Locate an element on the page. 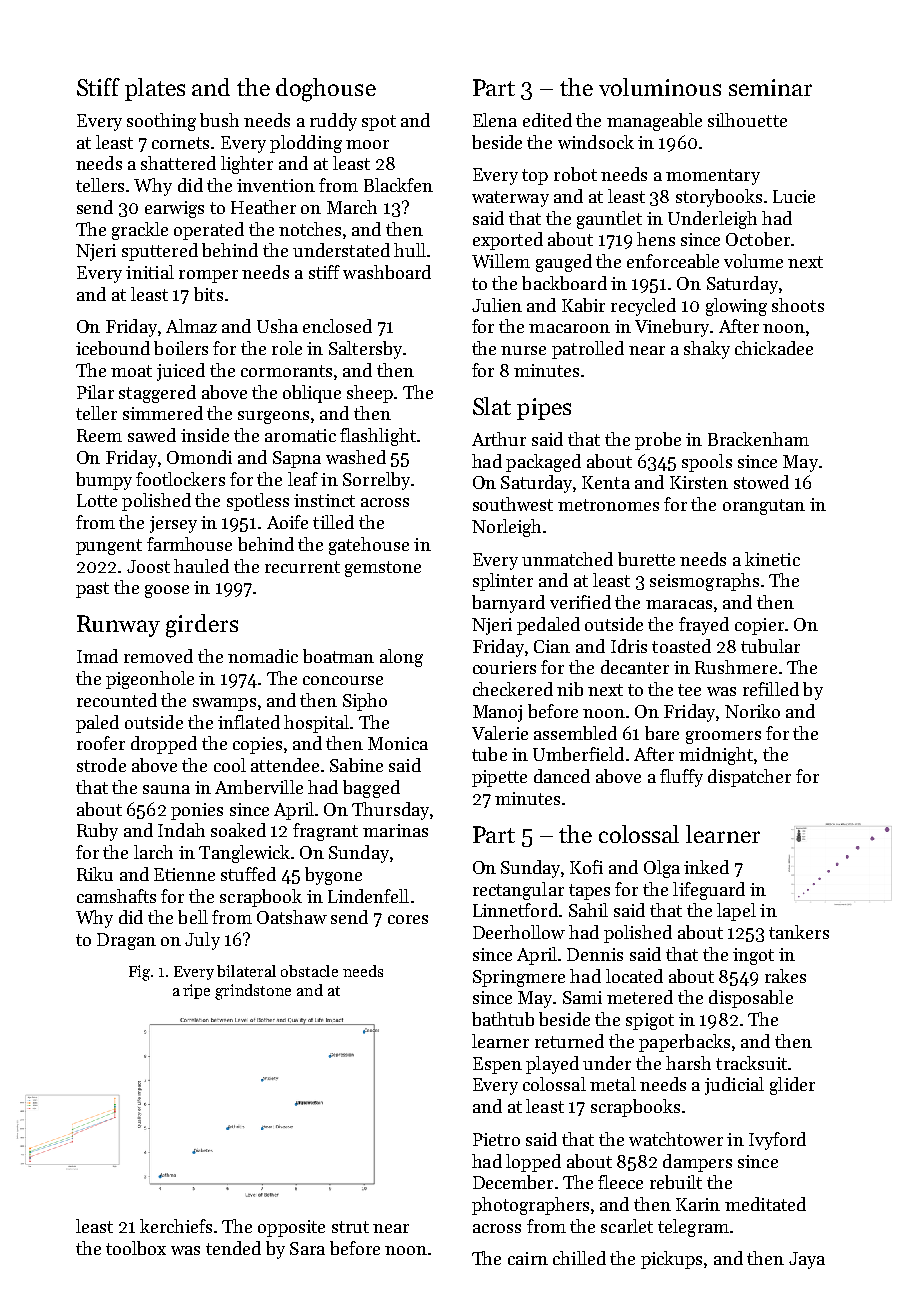 The image size is (908, 1316). Sara is located at coordinates (307, 1248).
